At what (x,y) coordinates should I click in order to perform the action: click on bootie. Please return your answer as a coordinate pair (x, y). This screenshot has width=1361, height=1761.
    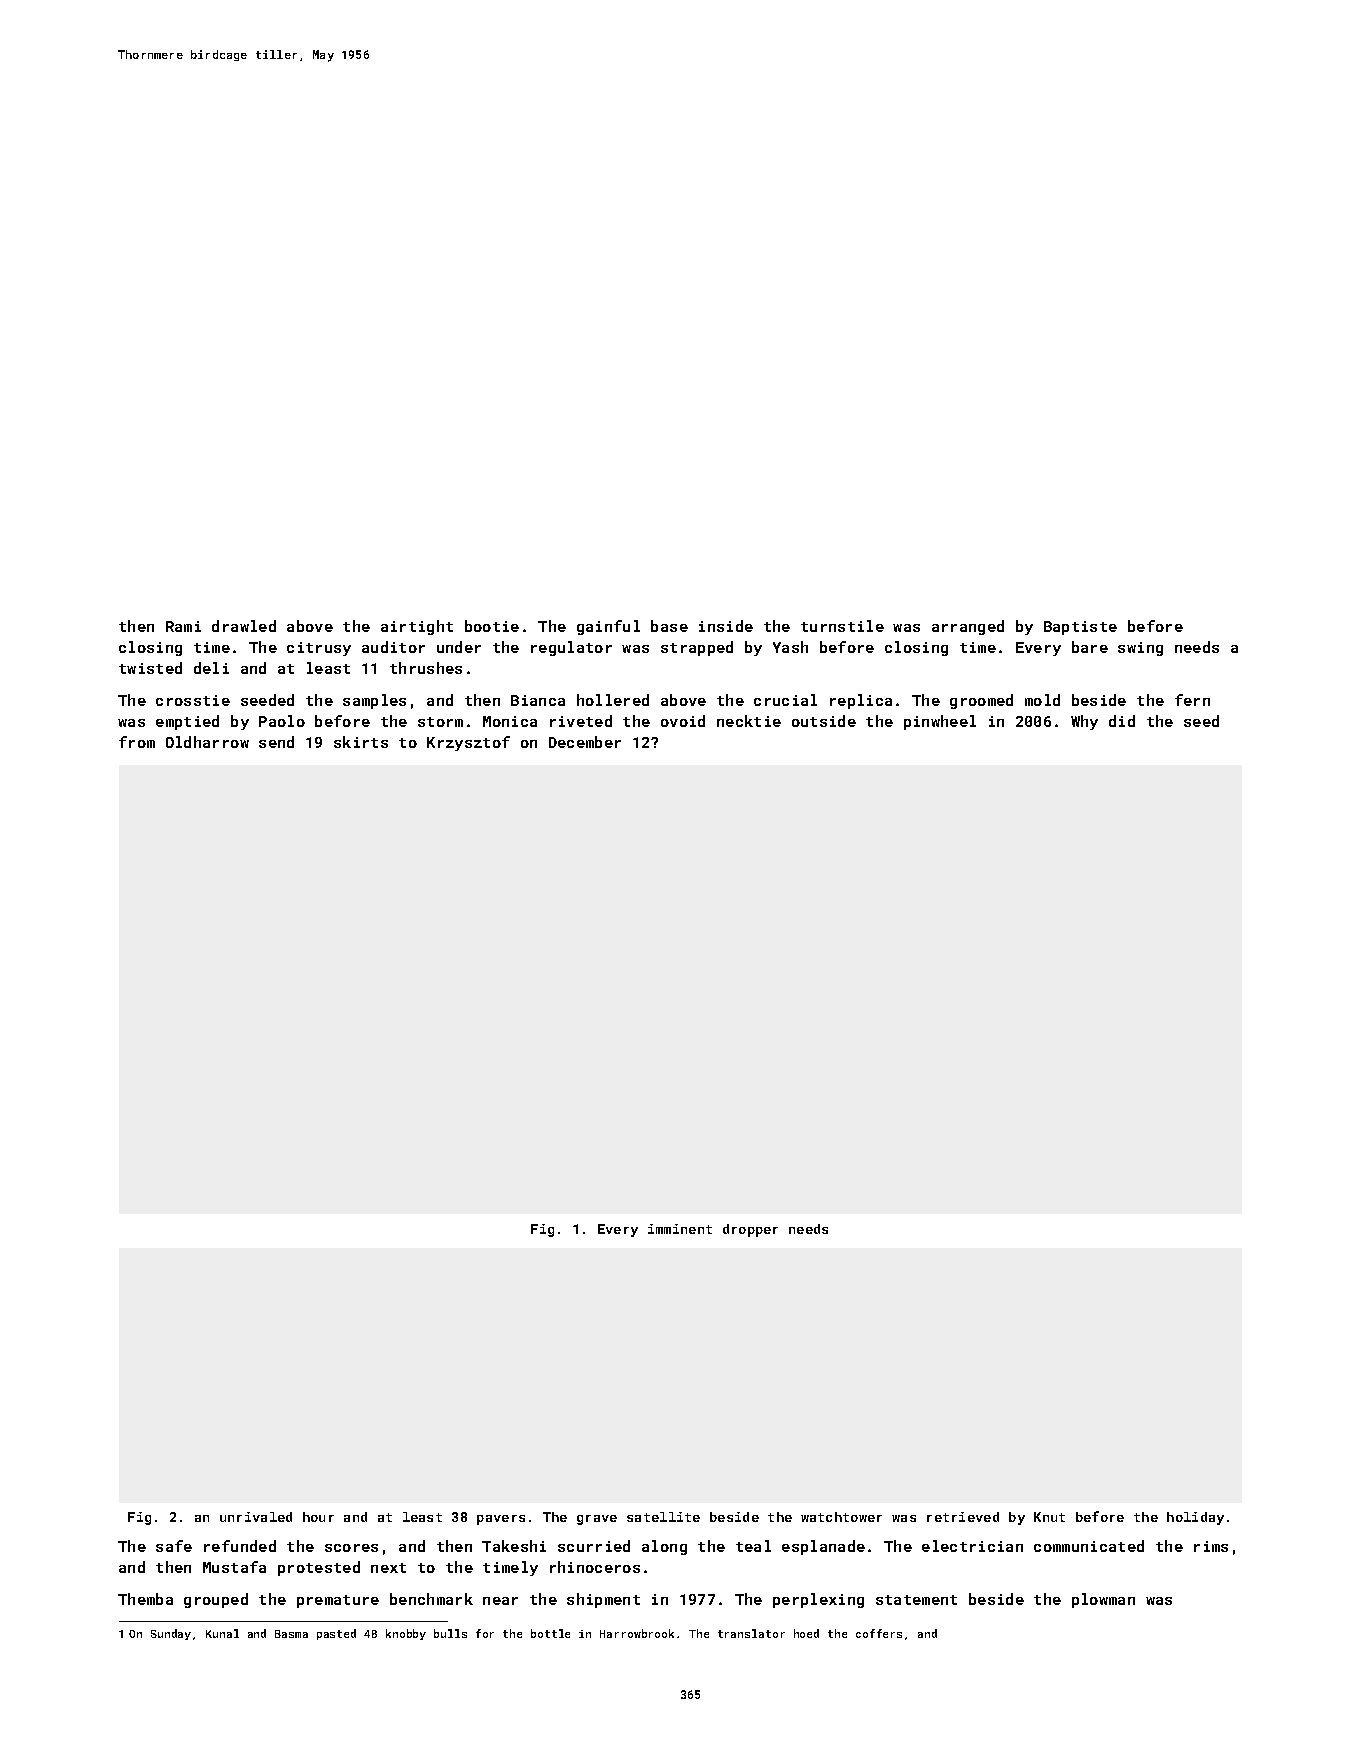
    Looking at the image, I should click on (492, 626).
